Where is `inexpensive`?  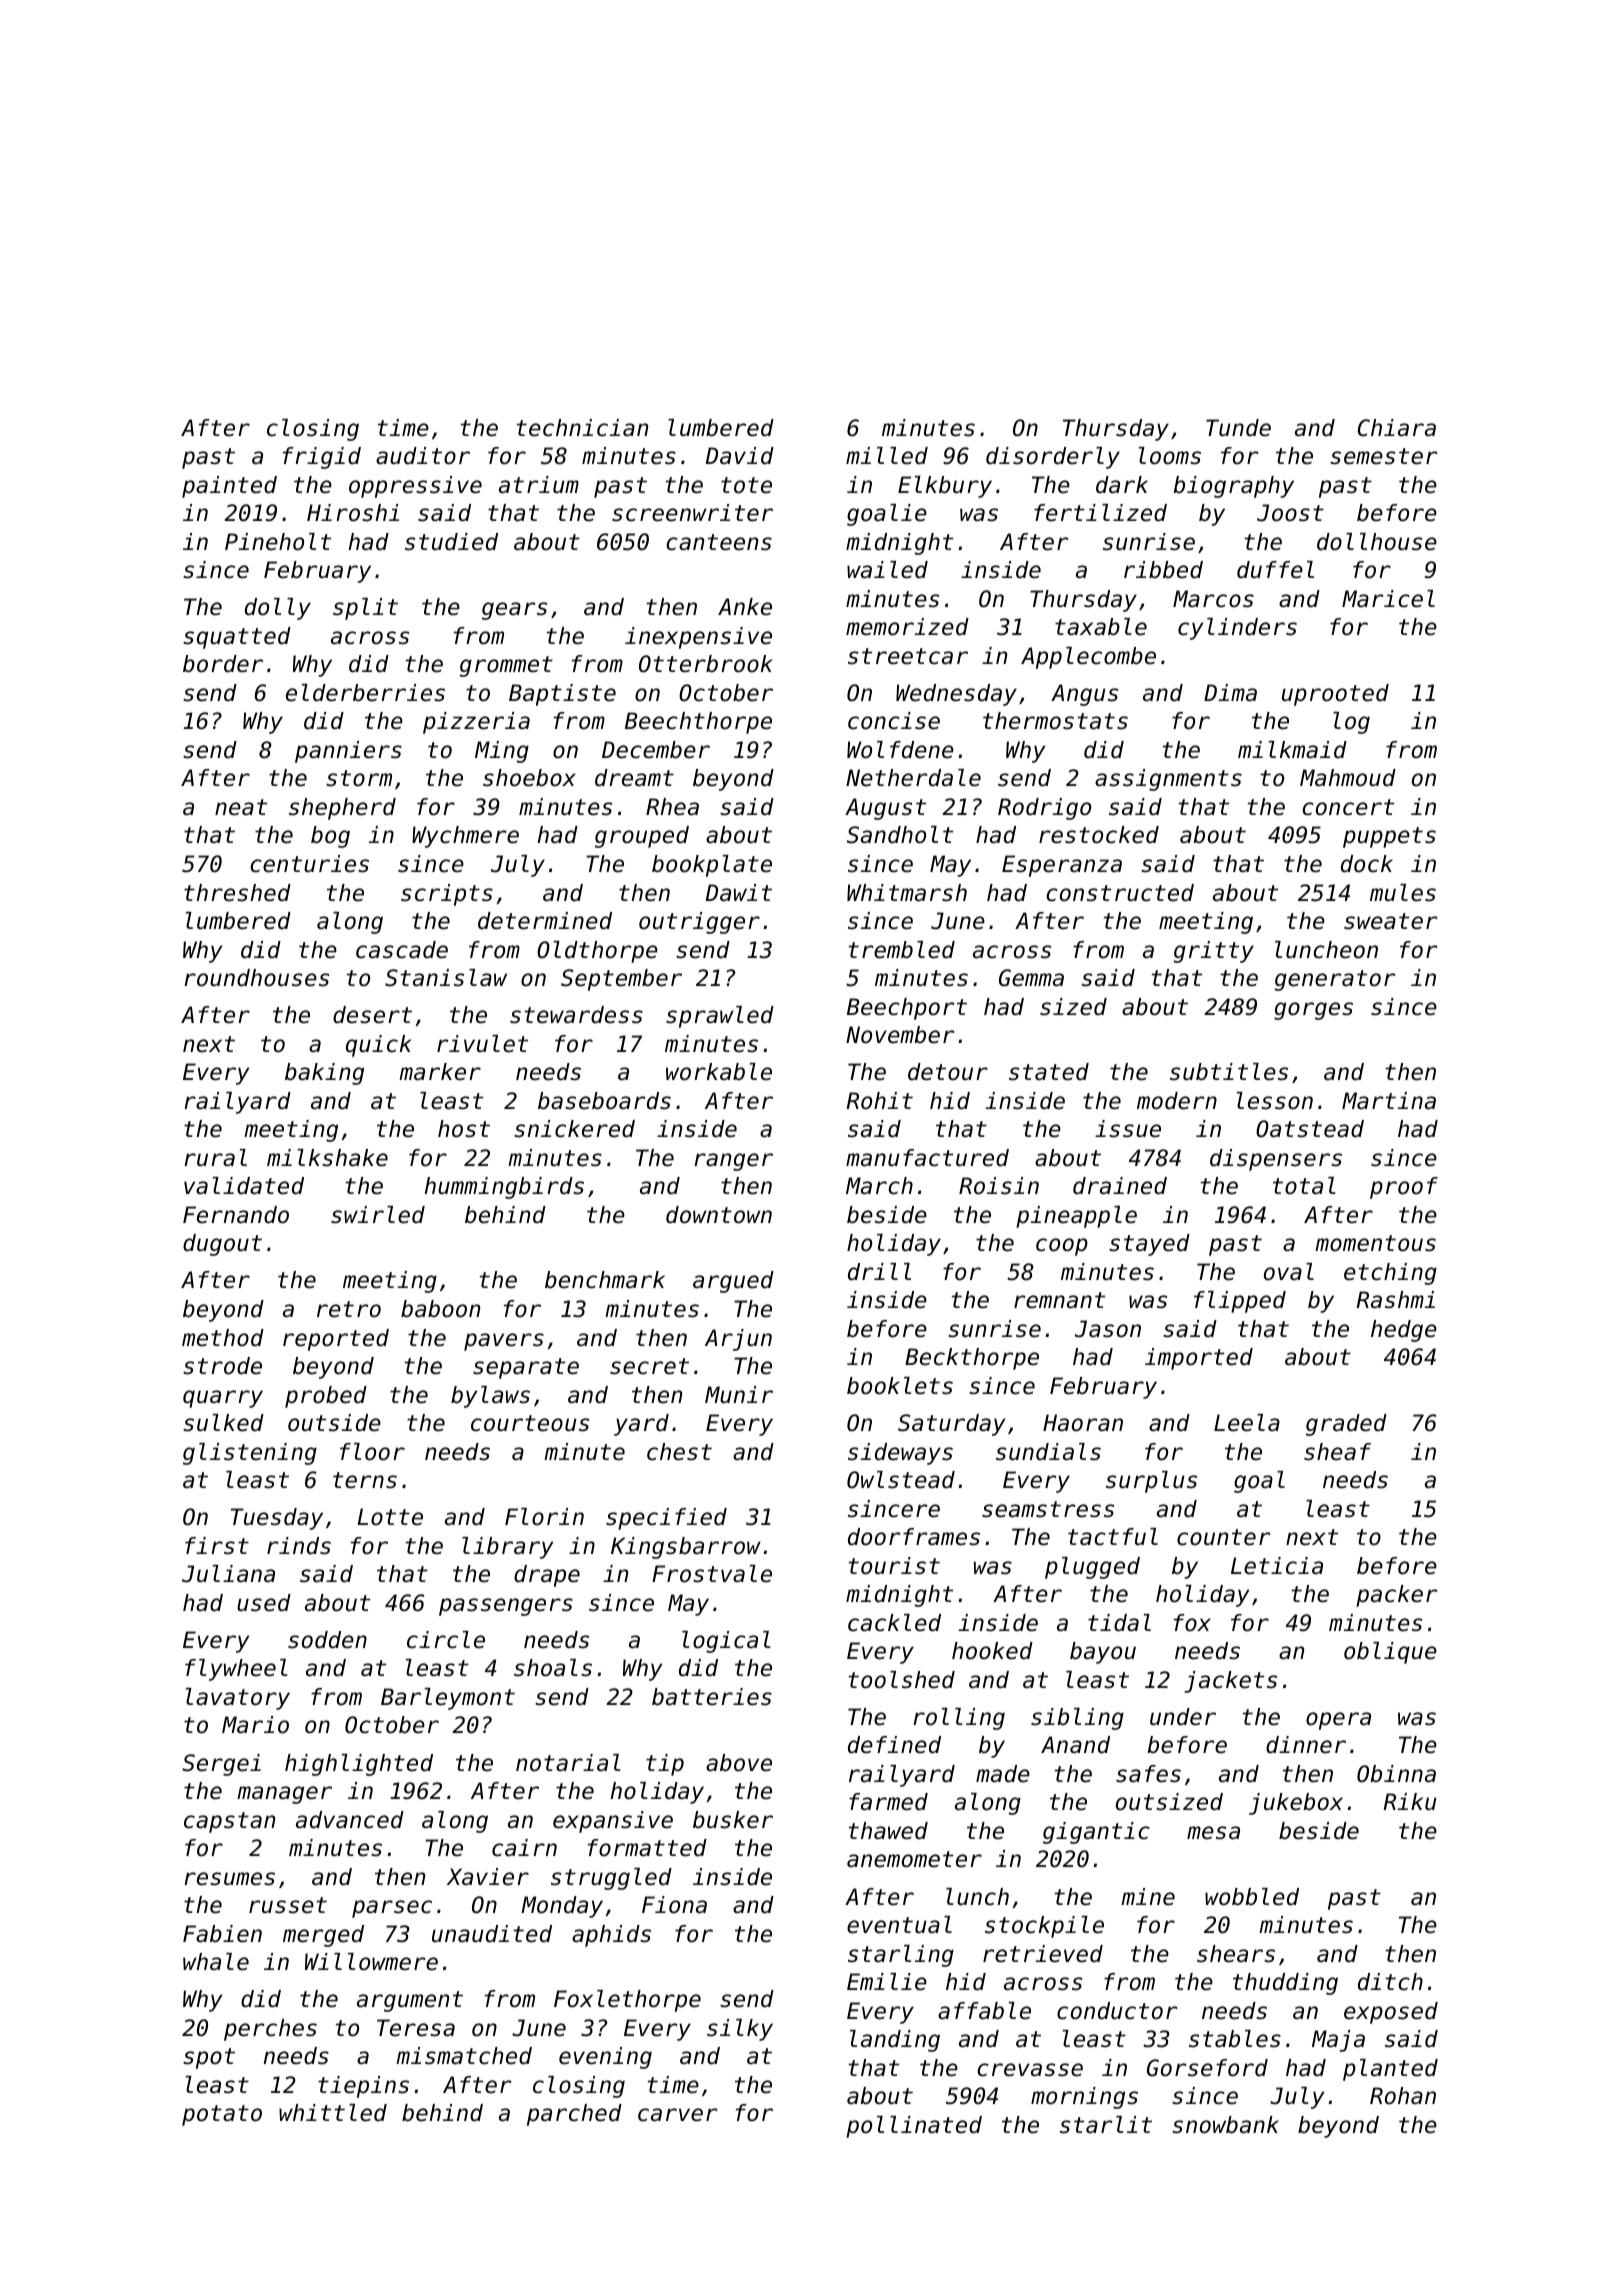
inexpensive is located at coordinates (698, 638).
